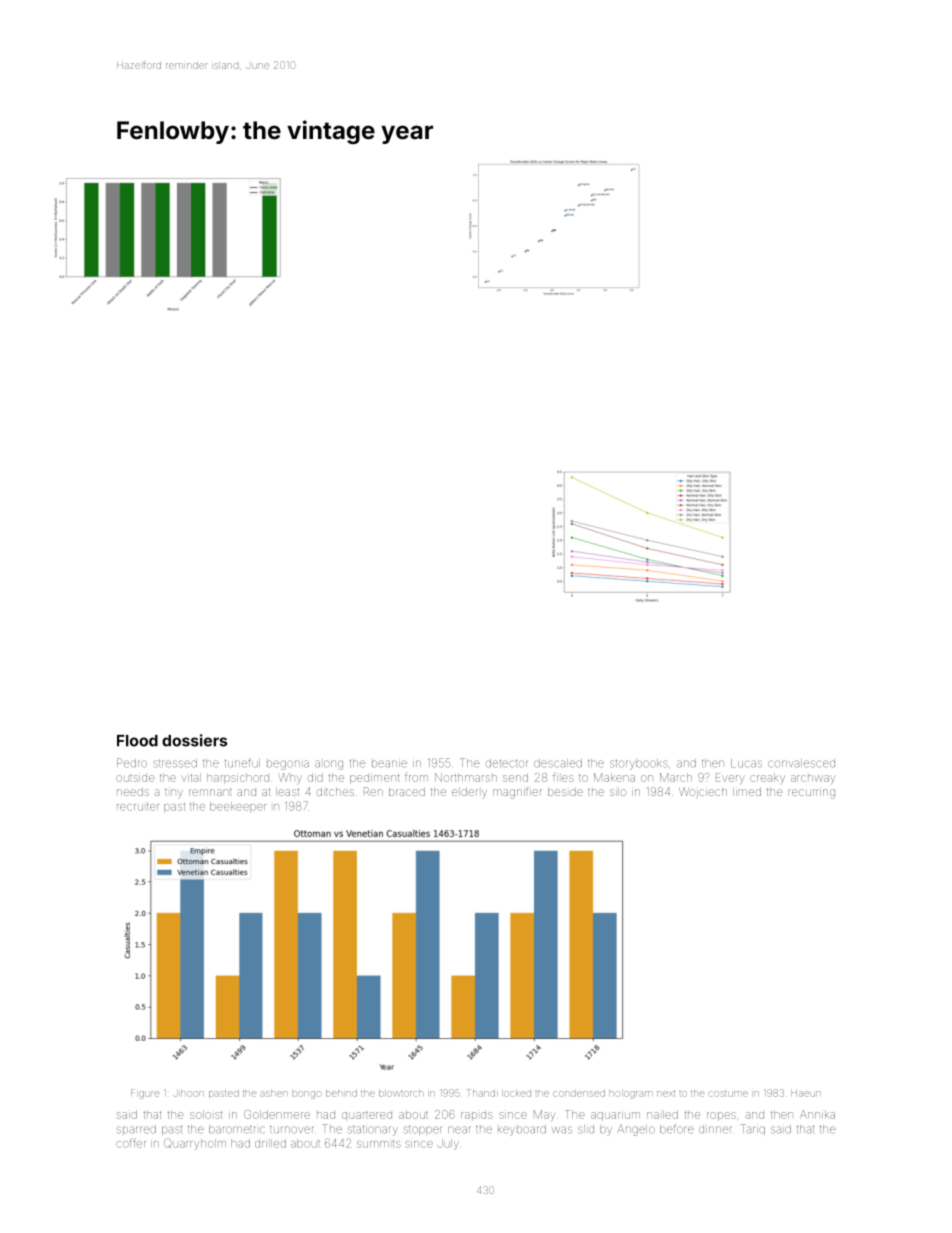  I want to click on Quarryholm, so click(195, 1144).
